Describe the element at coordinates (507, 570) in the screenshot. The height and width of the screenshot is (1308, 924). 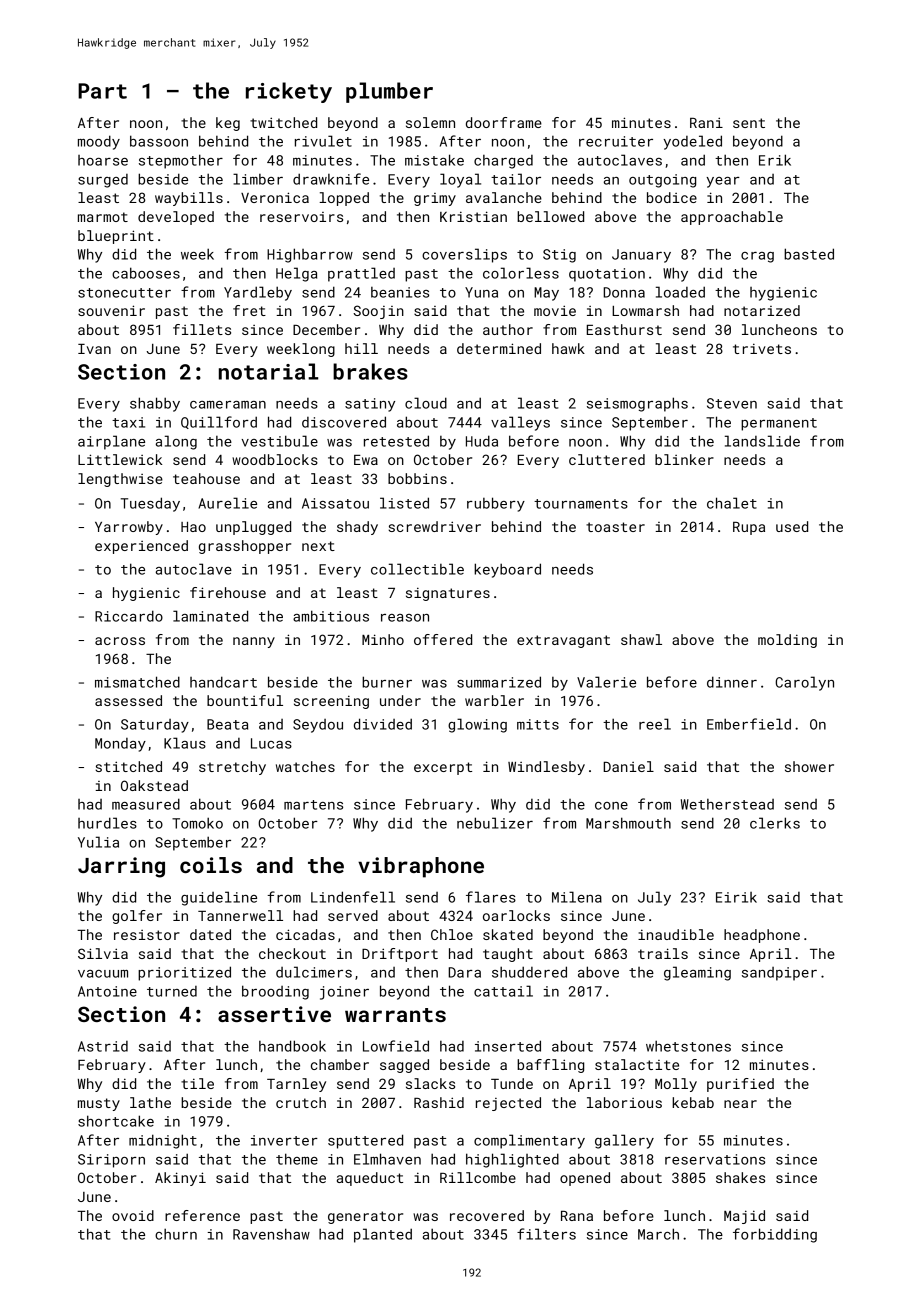
I see `keyboard` at that location.
